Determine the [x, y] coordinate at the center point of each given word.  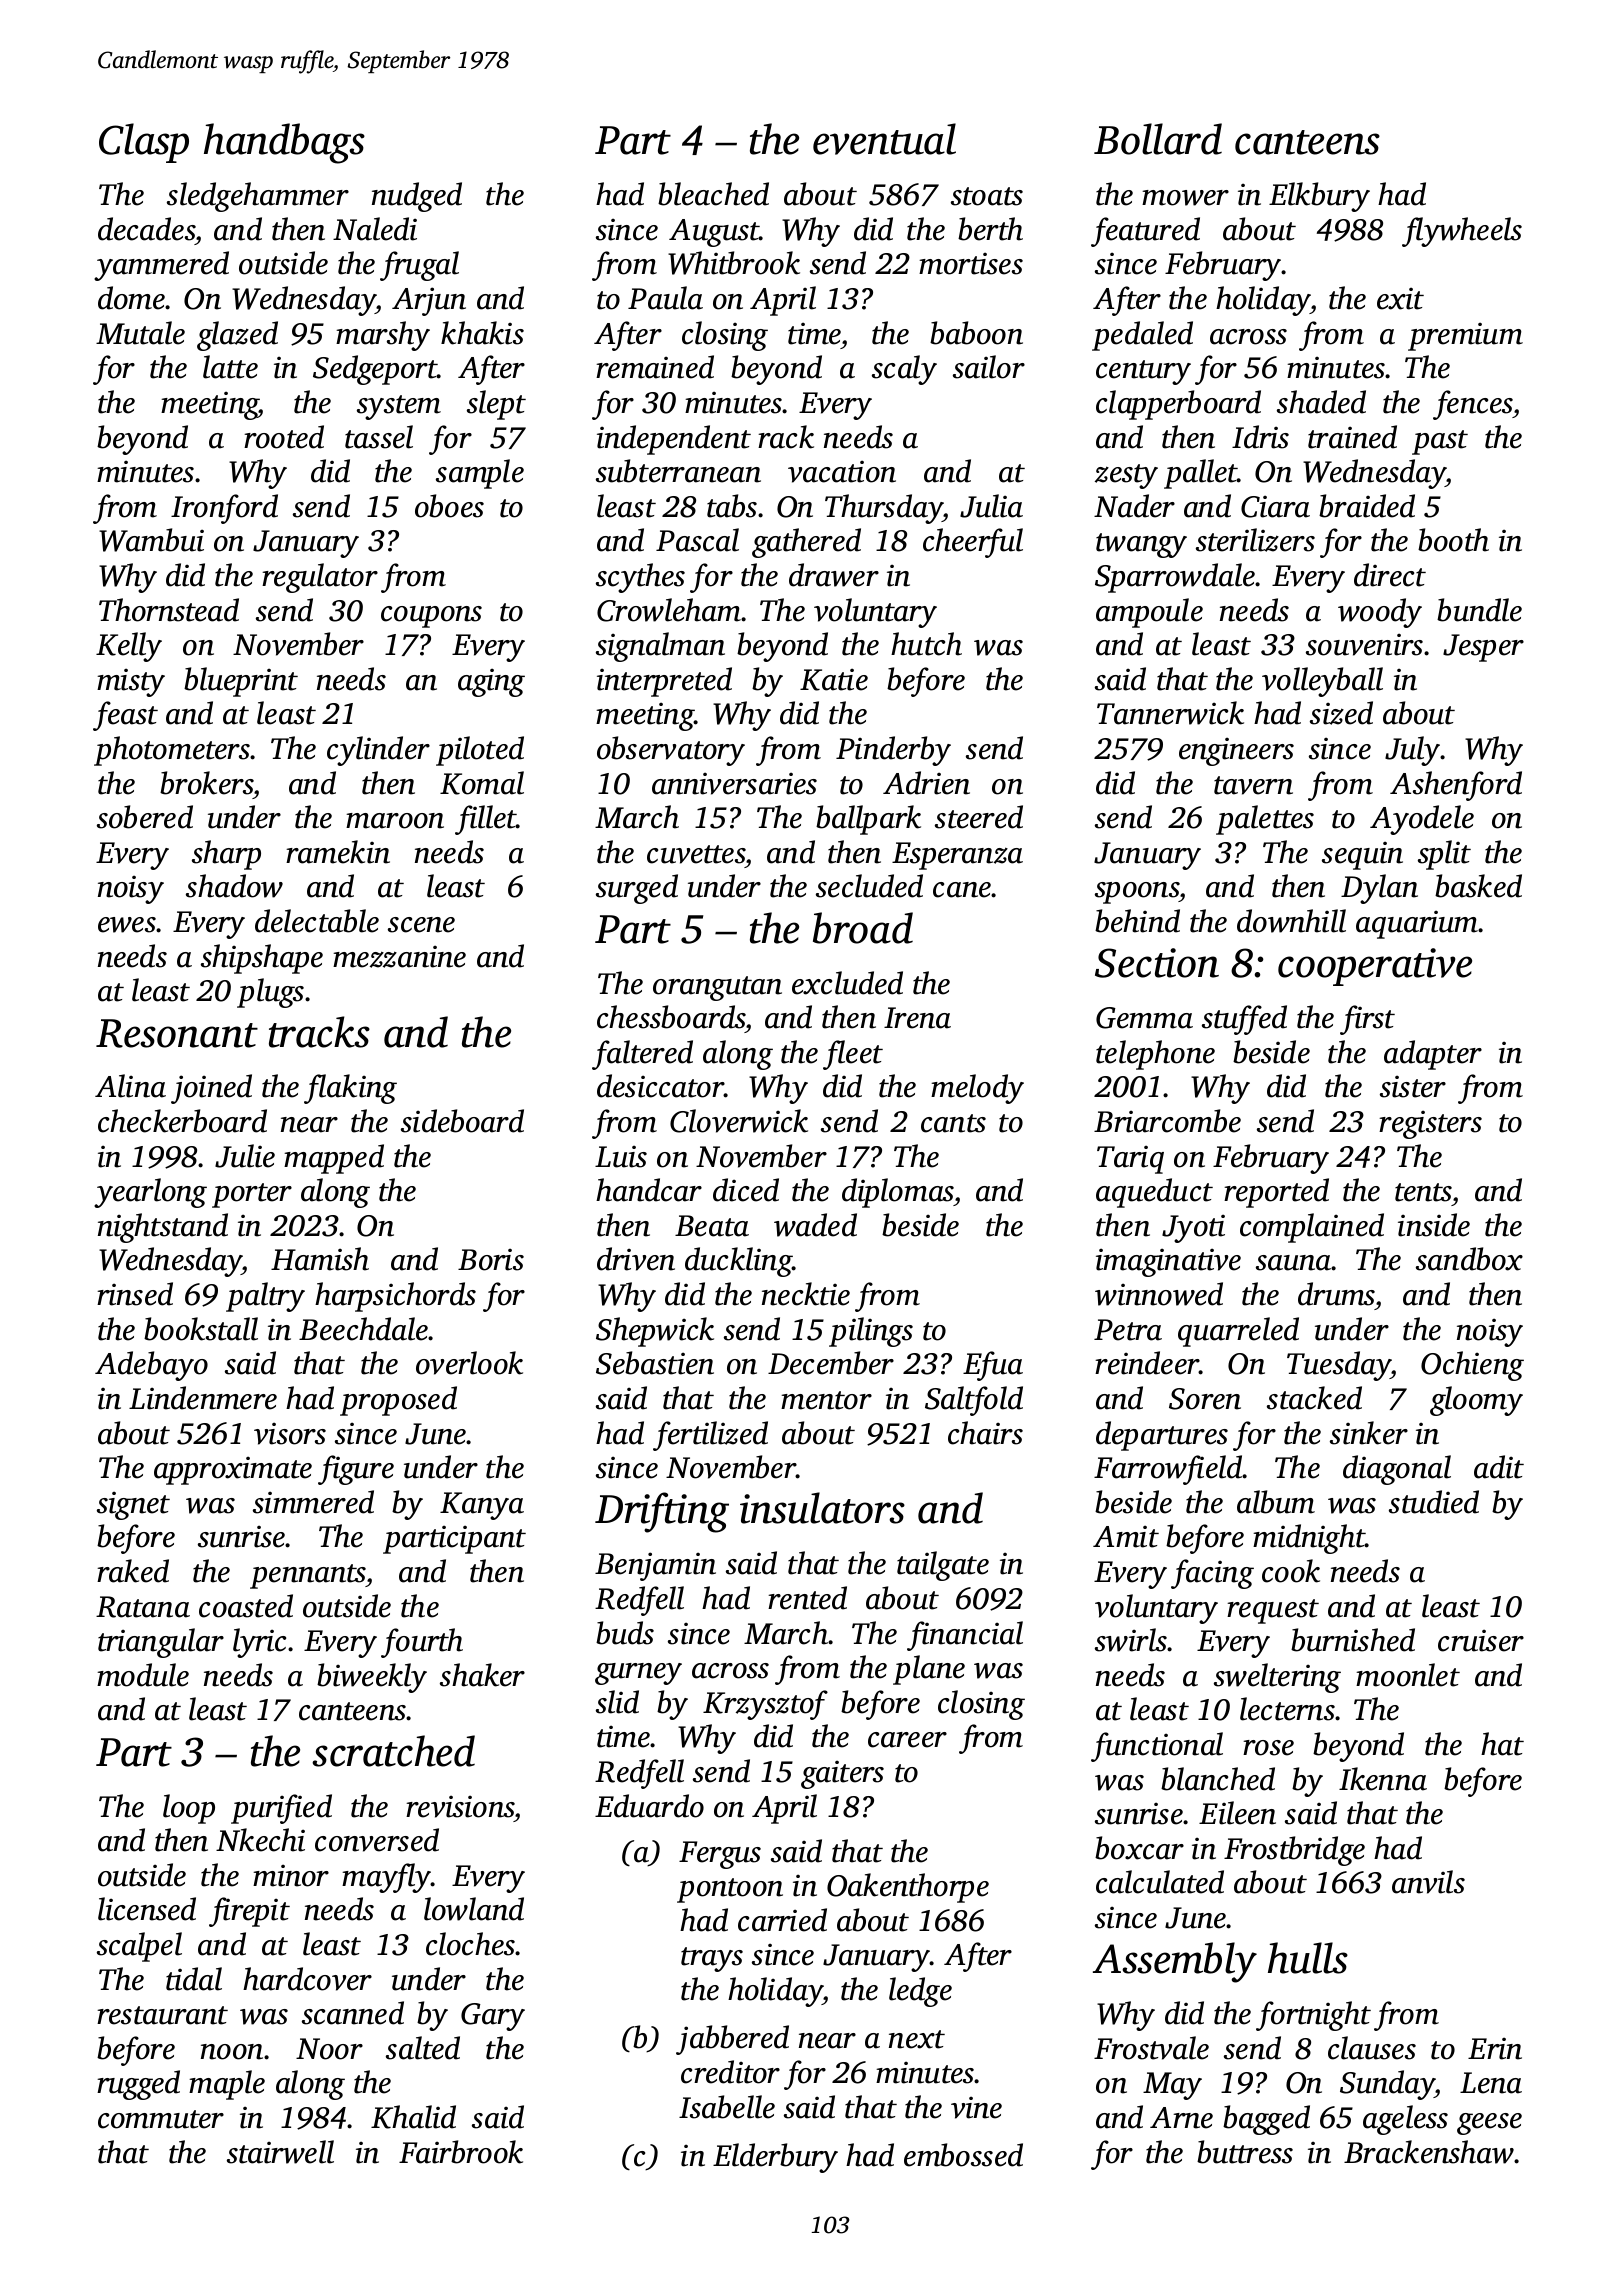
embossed [963, 2155]
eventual [884, 139]
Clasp [144, 143]
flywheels [1462, 232]
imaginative [1168, 1262]
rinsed [135, 1294]
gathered [806, 543]
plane [929, 1670]
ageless [1405, 2120]
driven [636, 1259]
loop [189, 1809]
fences [1473, 405]
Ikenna [1383, 1779]
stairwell [280, 2152]
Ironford [224, 509]
